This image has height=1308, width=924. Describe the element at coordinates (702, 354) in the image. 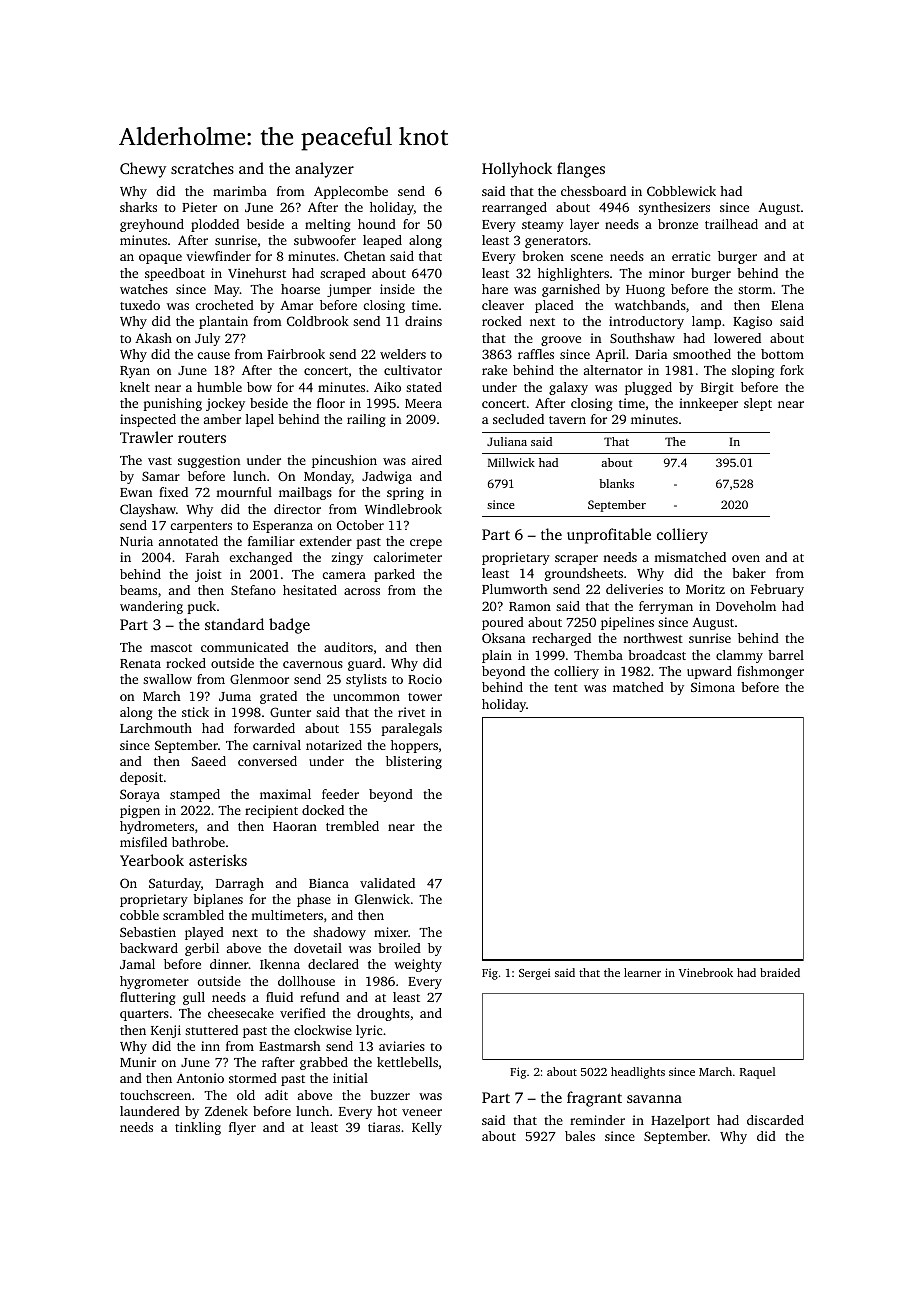

I see `smoothed` at that location.
